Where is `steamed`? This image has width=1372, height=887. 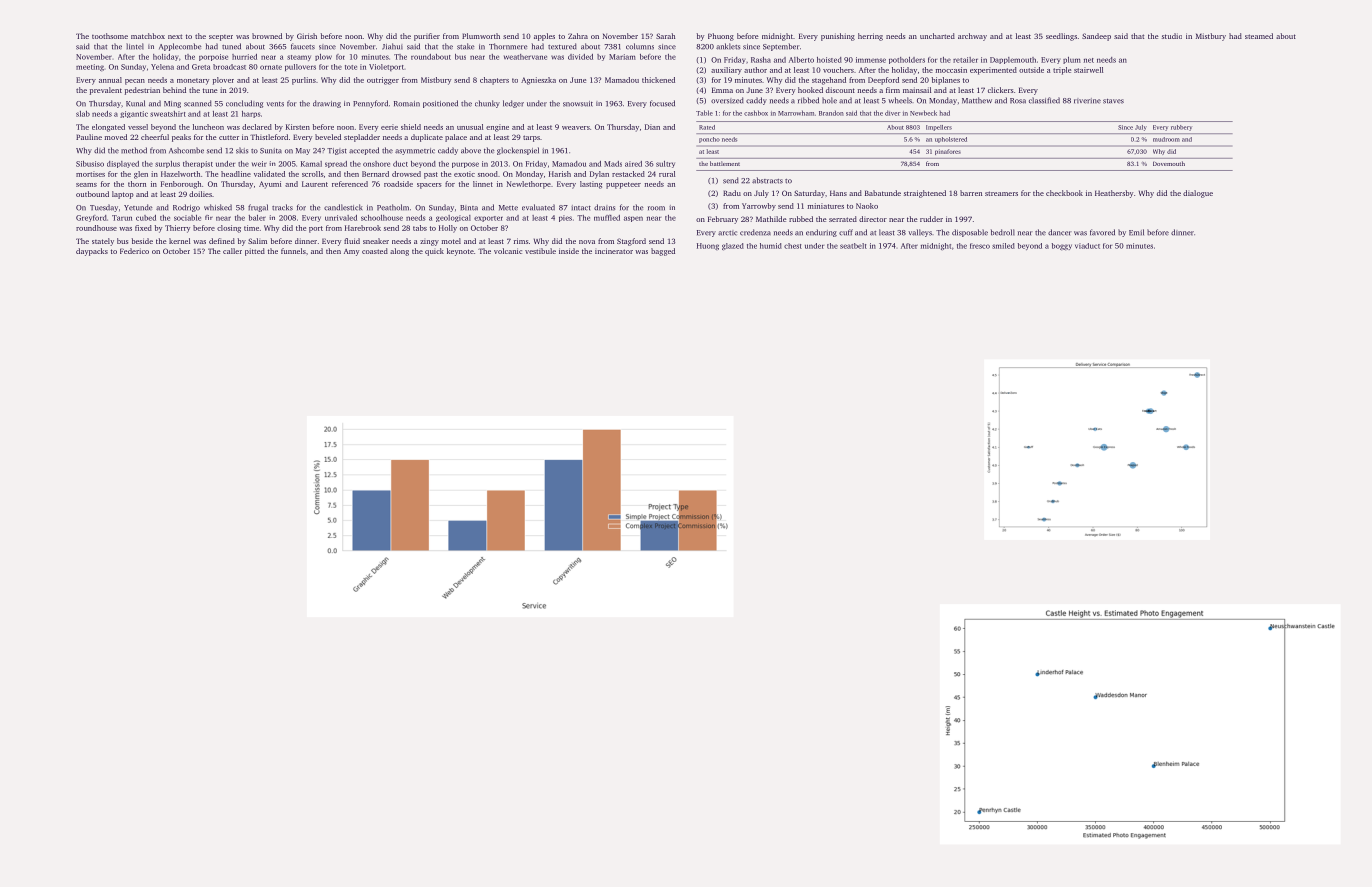
steamed is located at coordinates (1259, 36).
